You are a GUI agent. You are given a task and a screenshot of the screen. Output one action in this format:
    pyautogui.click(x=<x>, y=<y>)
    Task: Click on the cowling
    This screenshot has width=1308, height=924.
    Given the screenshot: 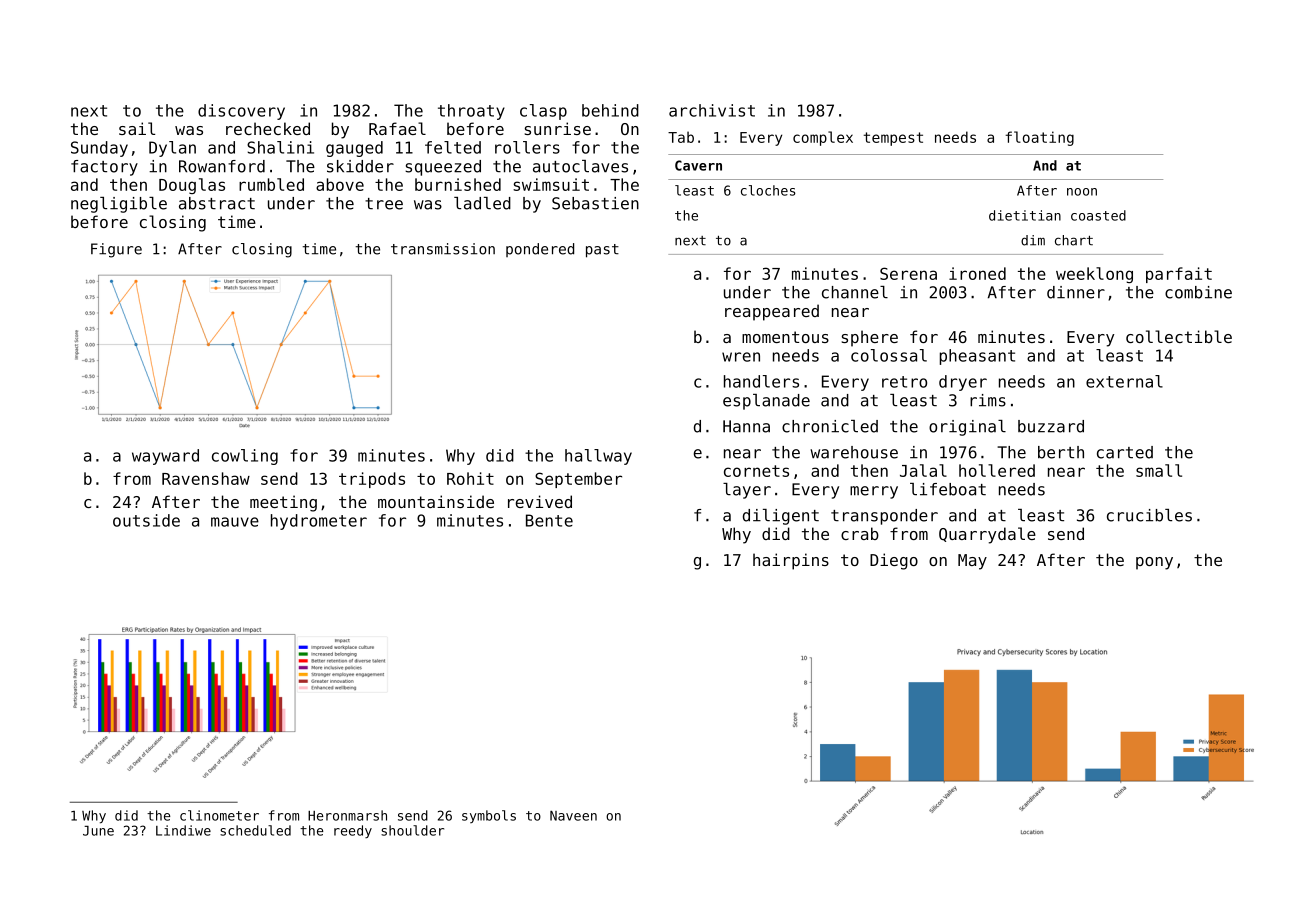 What is the action you would take?
    pyautogui.click(x=245, y=457)
